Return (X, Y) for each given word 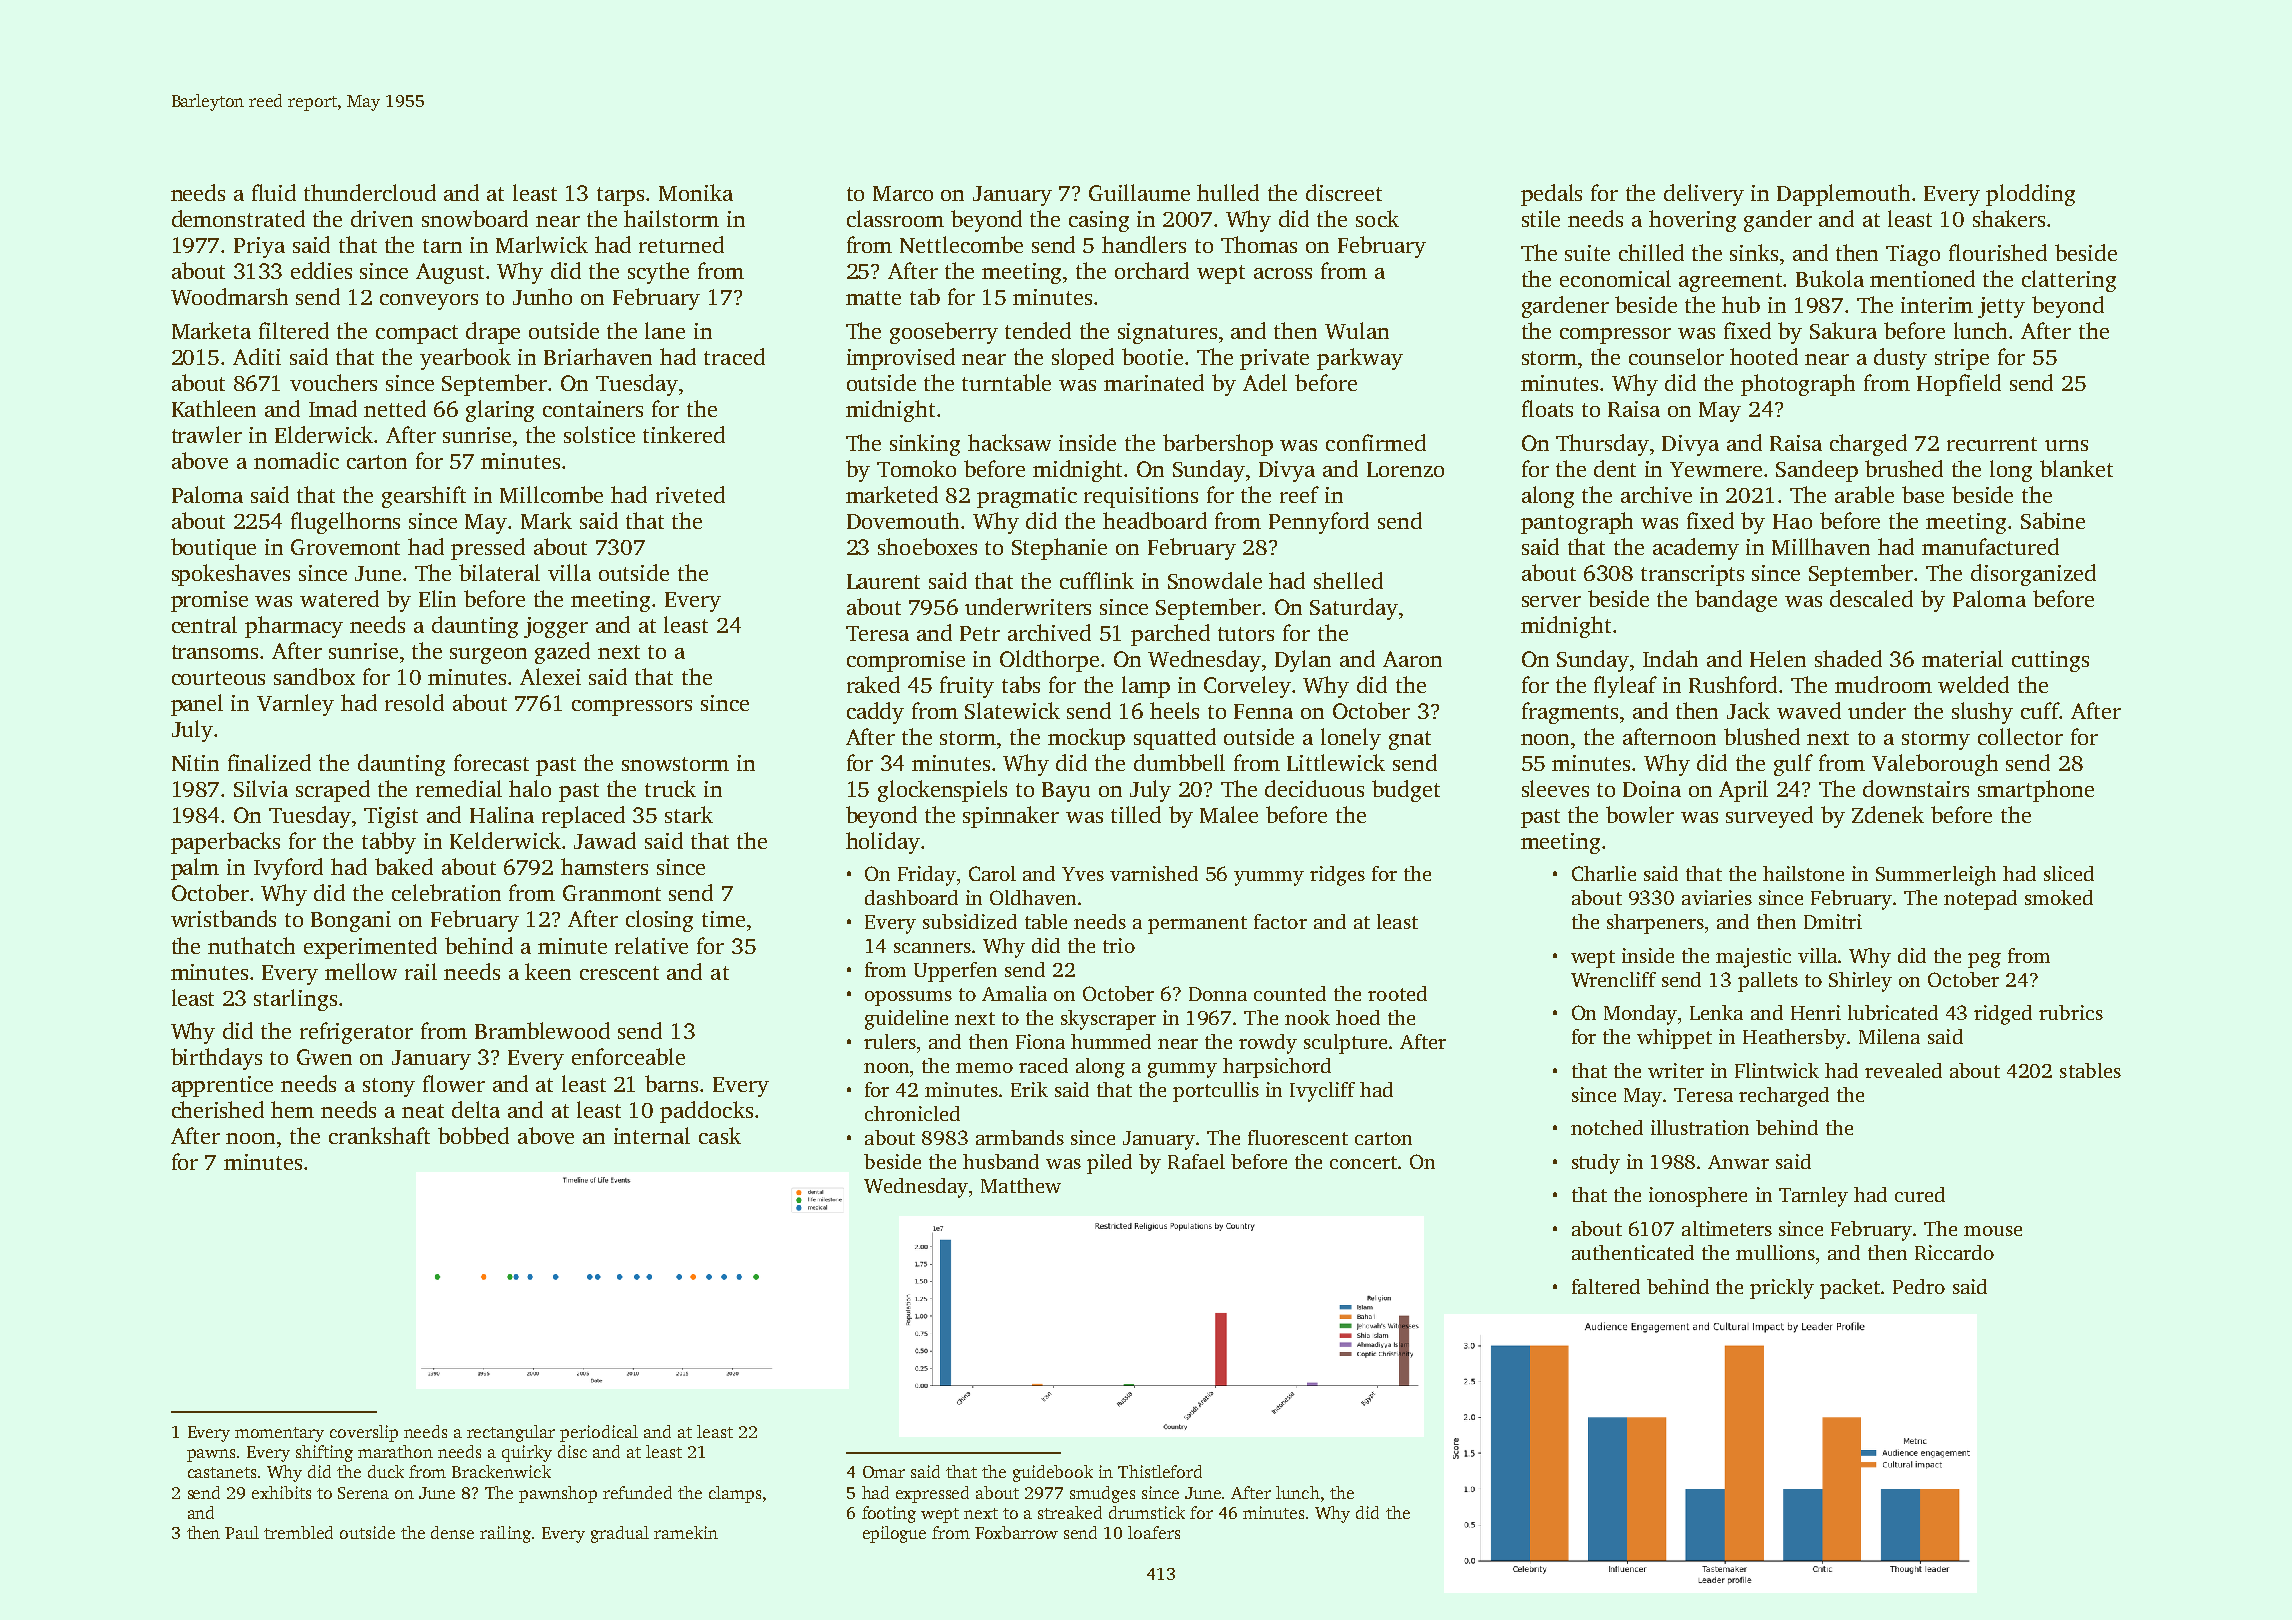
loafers (1154, 1532)
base (1923, 494)
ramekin (686, 1532)
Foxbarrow (1016, 1532)
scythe (658, 273)
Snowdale (1215, 580)
